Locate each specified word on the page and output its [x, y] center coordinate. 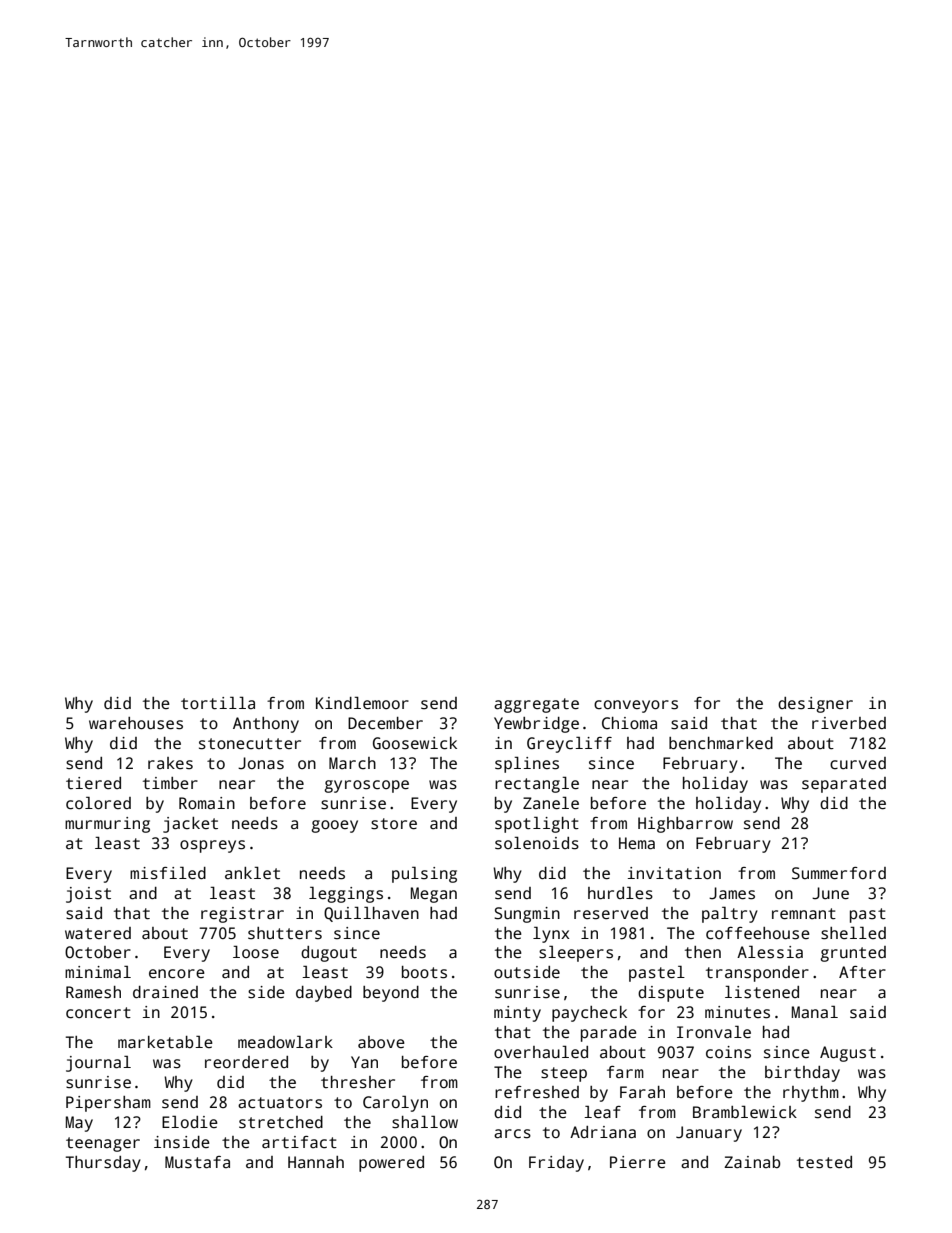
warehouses [136, 723]
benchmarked [721, 743]
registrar [242, 915]
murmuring [107, 825]
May [79, 1124]
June [830, 893]
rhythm [811, 1094]
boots [424, 972]
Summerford [839, 873]
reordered [246, 1062]
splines [527, 764]
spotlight [537, 824]
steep [564, 1074]
